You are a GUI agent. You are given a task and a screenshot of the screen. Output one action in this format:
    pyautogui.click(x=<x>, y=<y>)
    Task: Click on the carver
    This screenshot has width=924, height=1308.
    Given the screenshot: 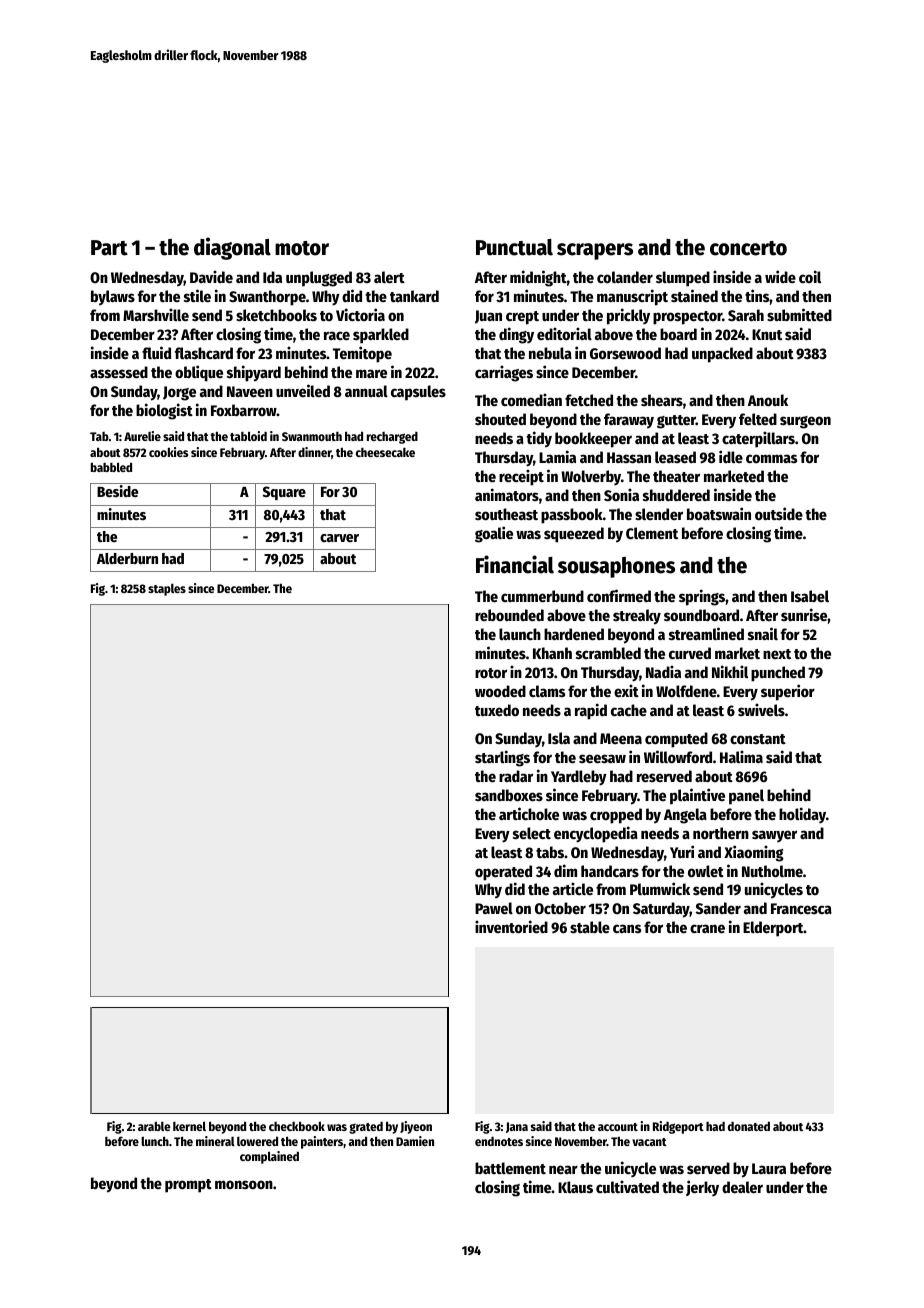 What is the action you would take?
    pyautogui.click(x=339, y=538)
